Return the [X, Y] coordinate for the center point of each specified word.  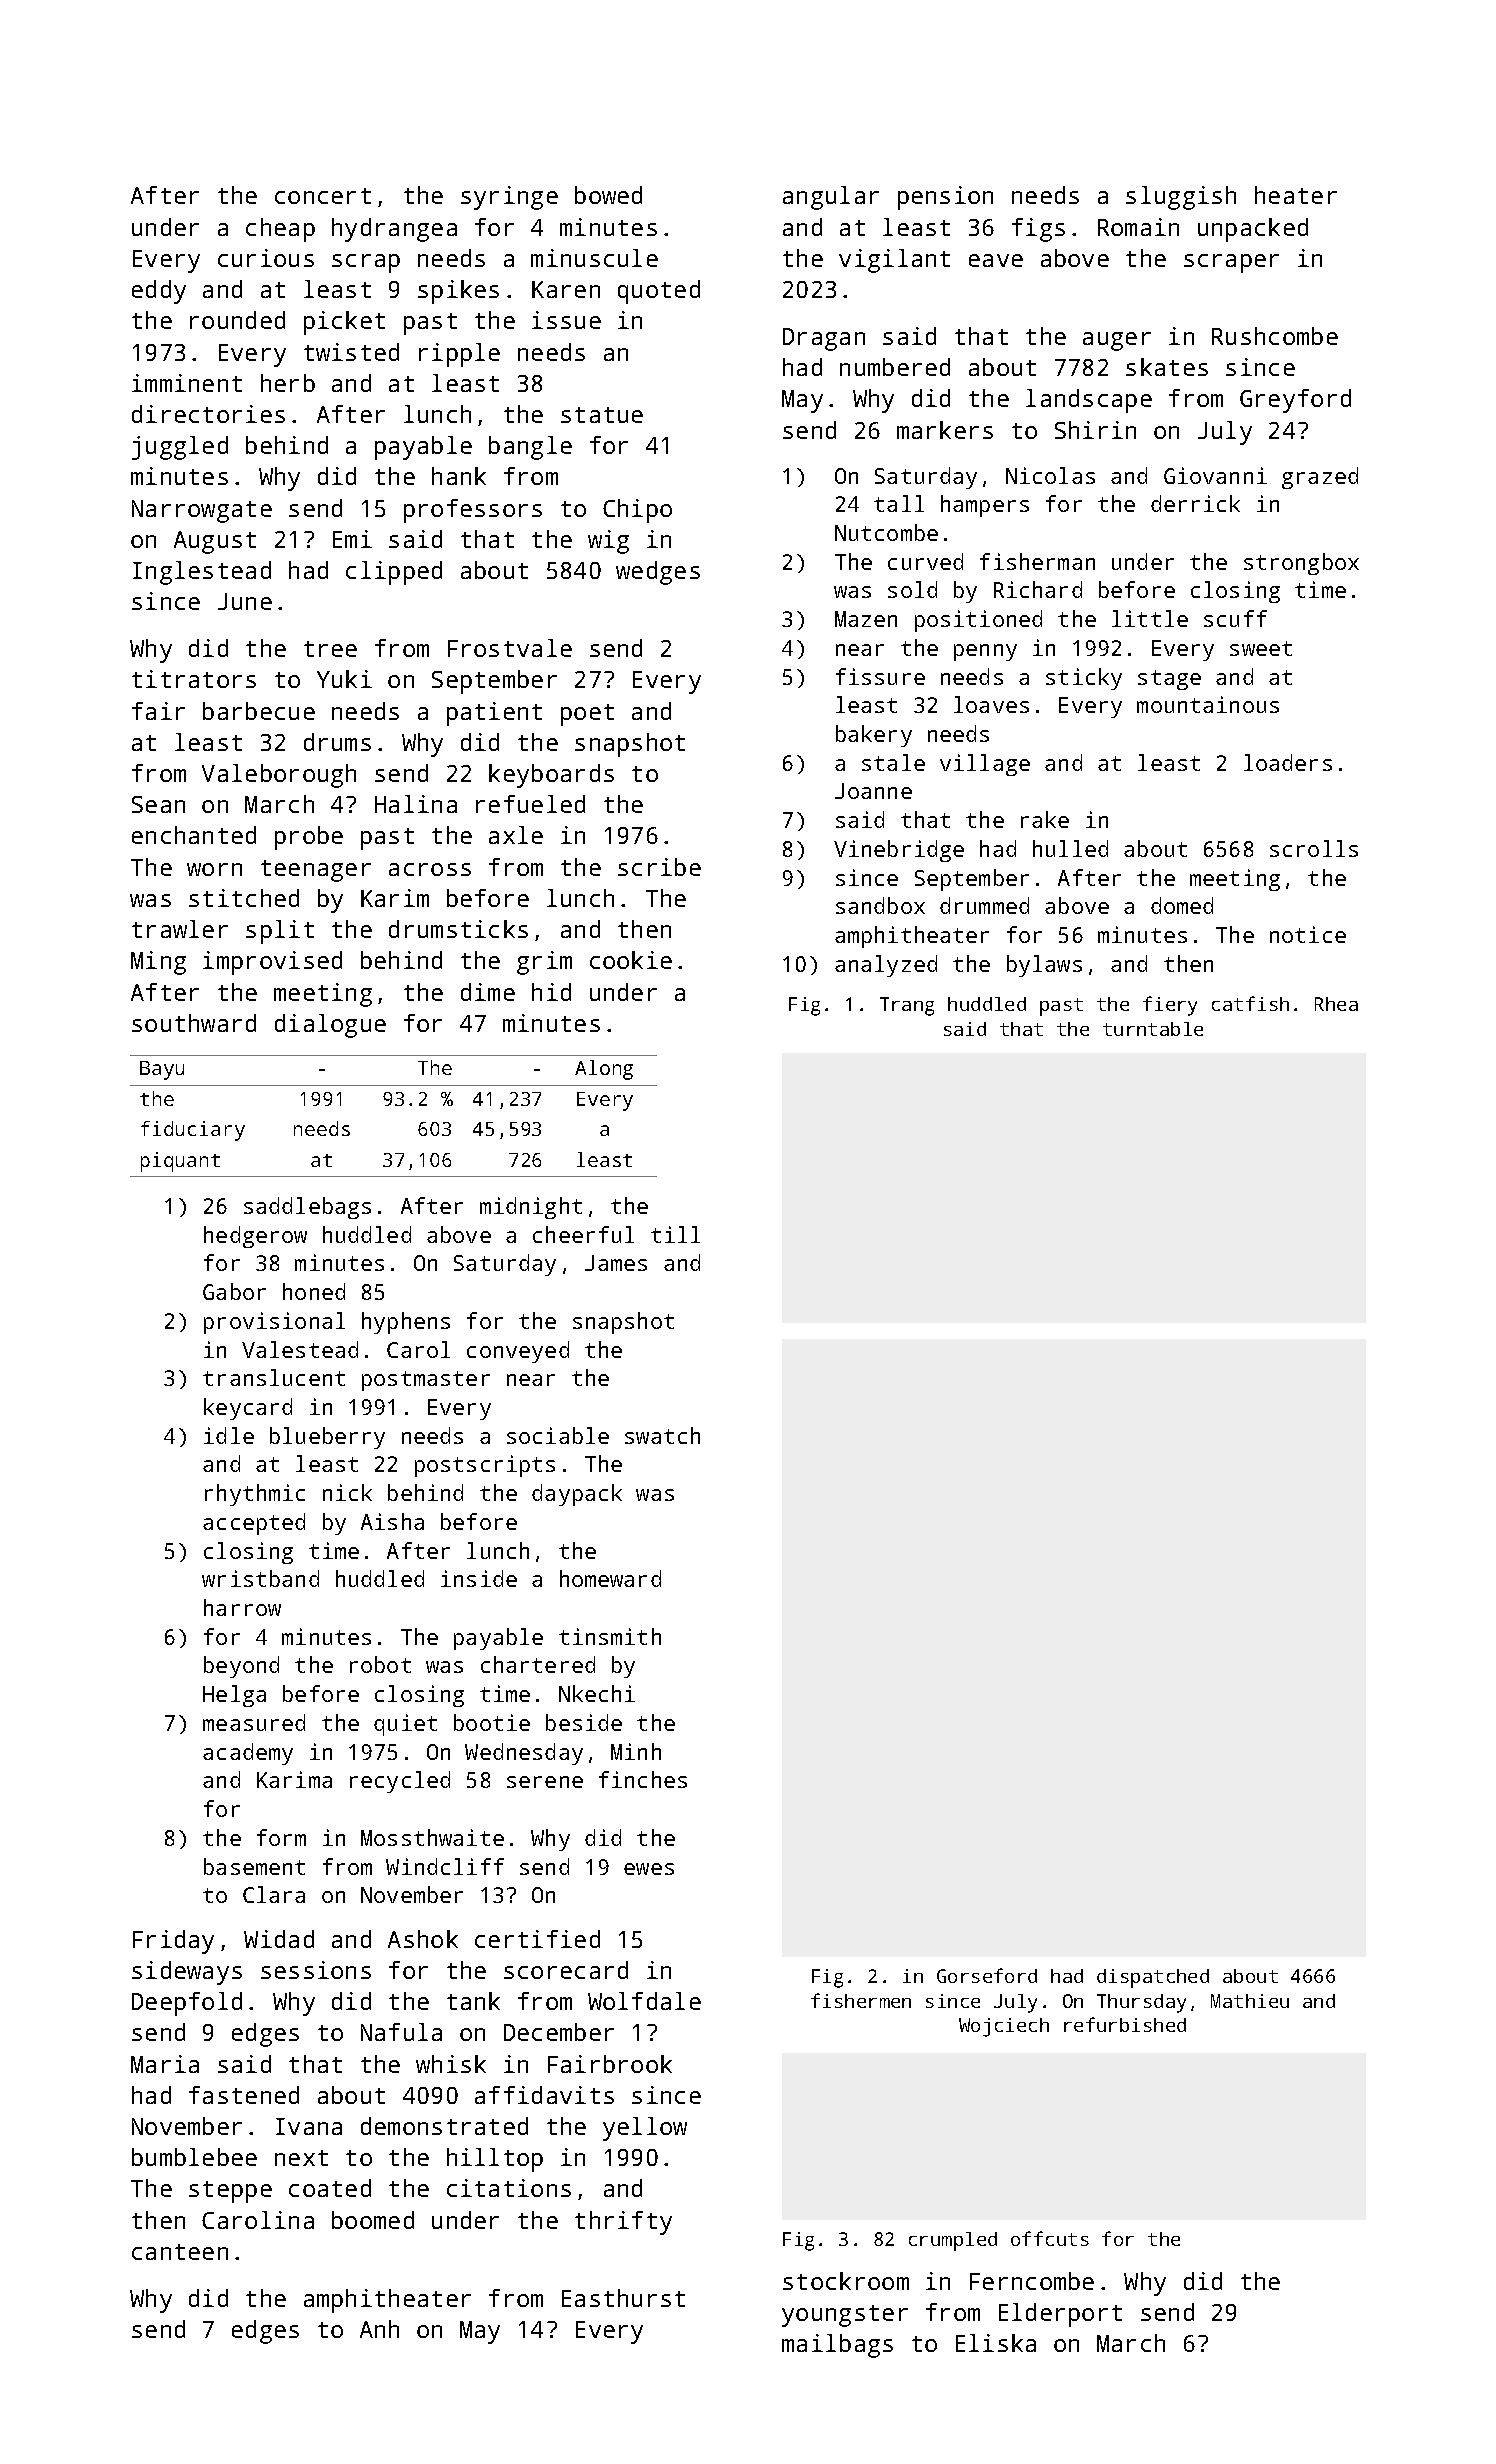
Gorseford [987, 1975]
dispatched [1153, 1978]
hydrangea [394, 230]
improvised [272, 963]
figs [1038, 230]
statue [602, 415]
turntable [1153, 1029]
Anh [379, 2329]
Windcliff [445, 1866]
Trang [907, 1006]
